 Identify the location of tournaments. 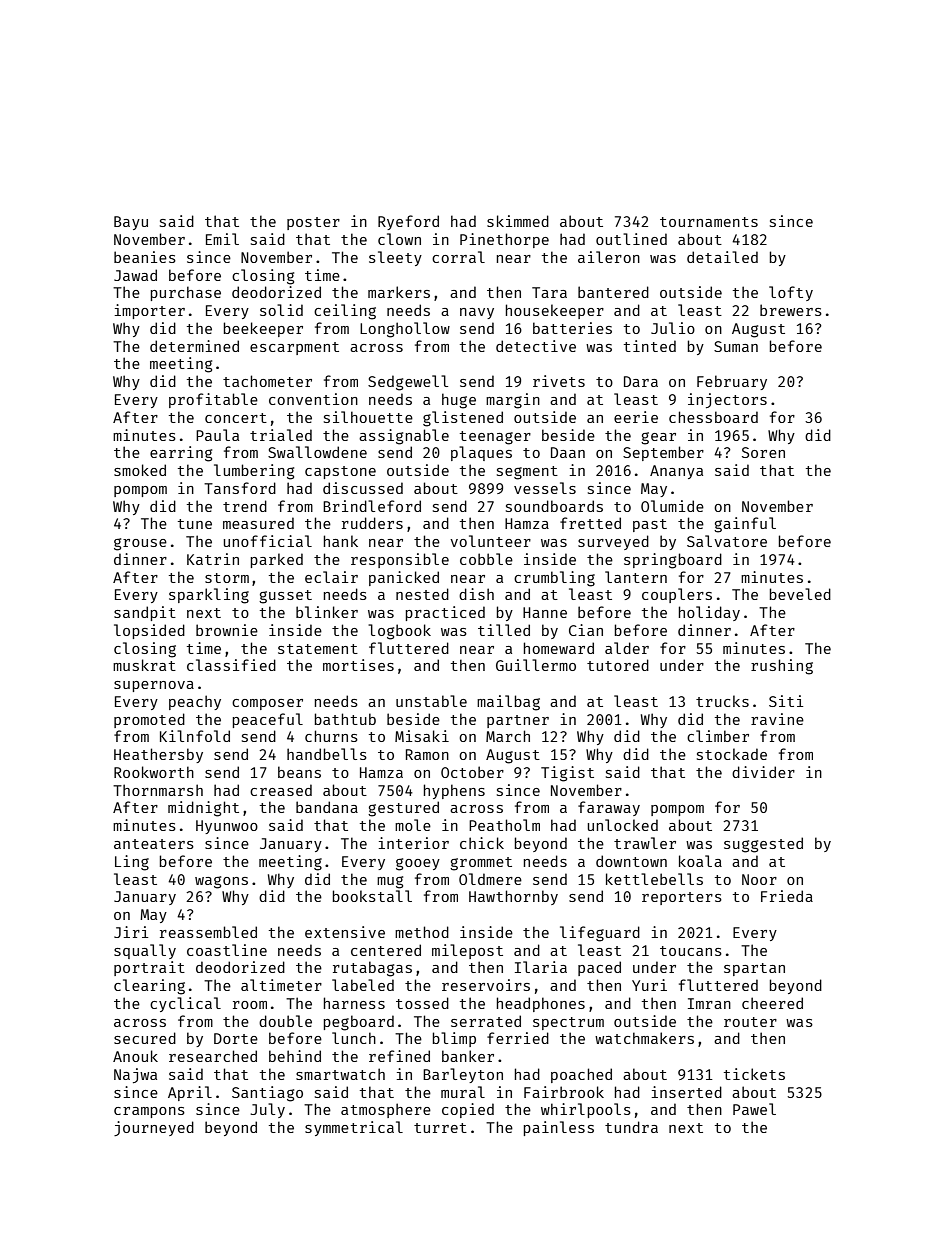
(709, 222).
